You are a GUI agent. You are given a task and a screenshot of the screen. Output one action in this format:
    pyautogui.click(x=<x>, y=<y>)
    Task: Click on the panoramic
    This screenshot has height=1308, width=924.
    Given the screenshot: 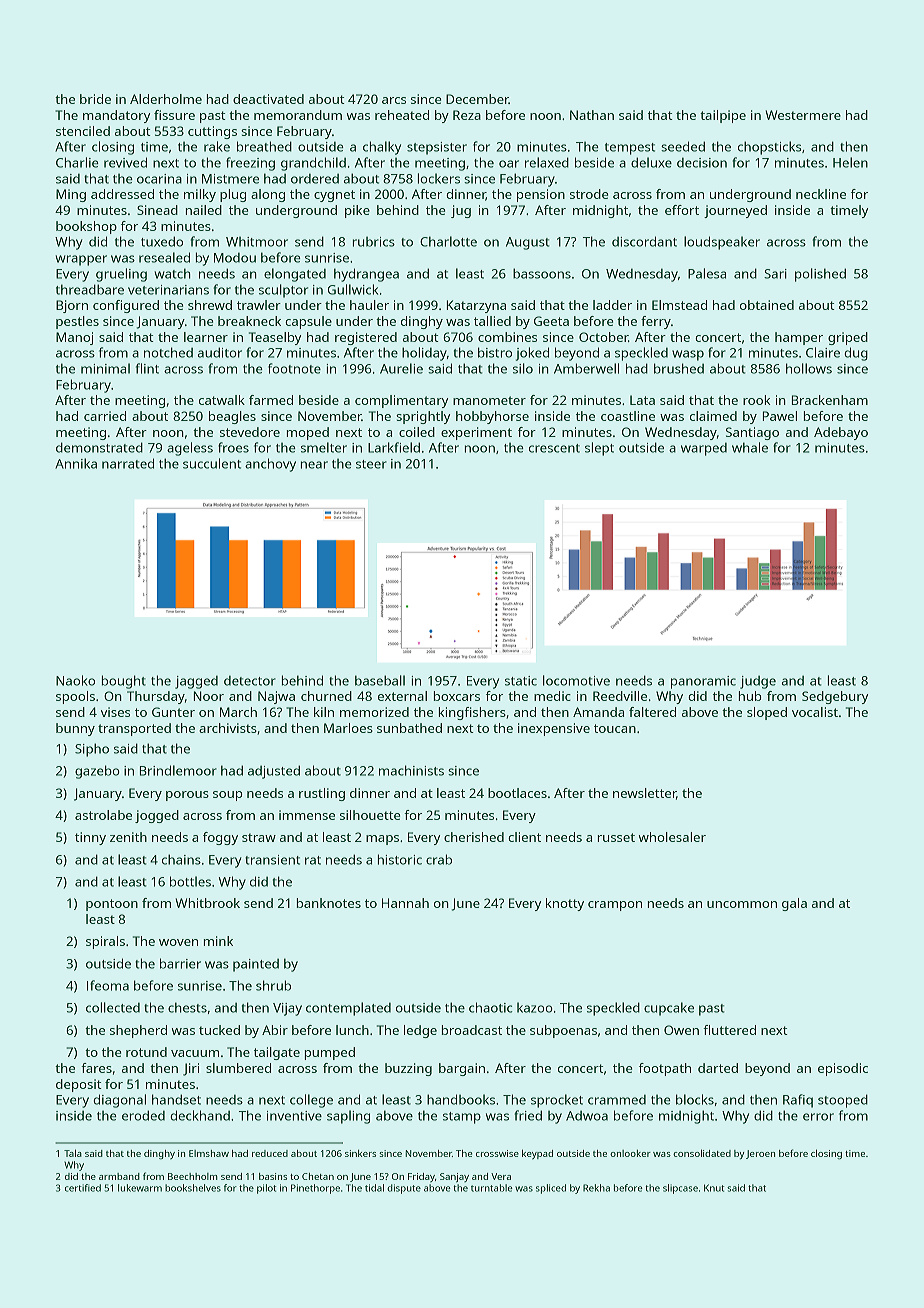 What is the action you would take?
    pyautogui.click(x=703, y=682)
